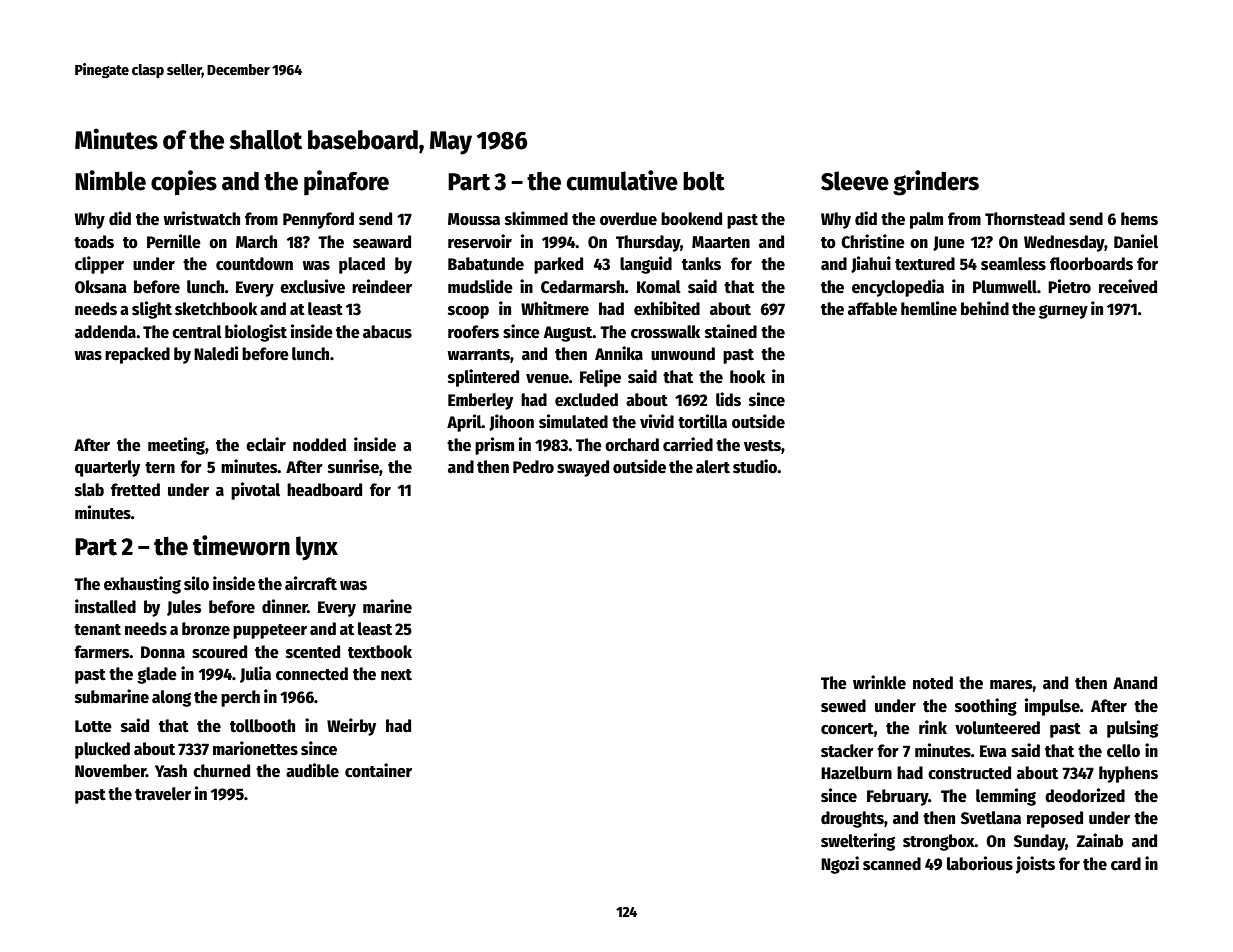  Describe the element at coordinates (933, 683) in the screenshot. I see `noted` at that location.
